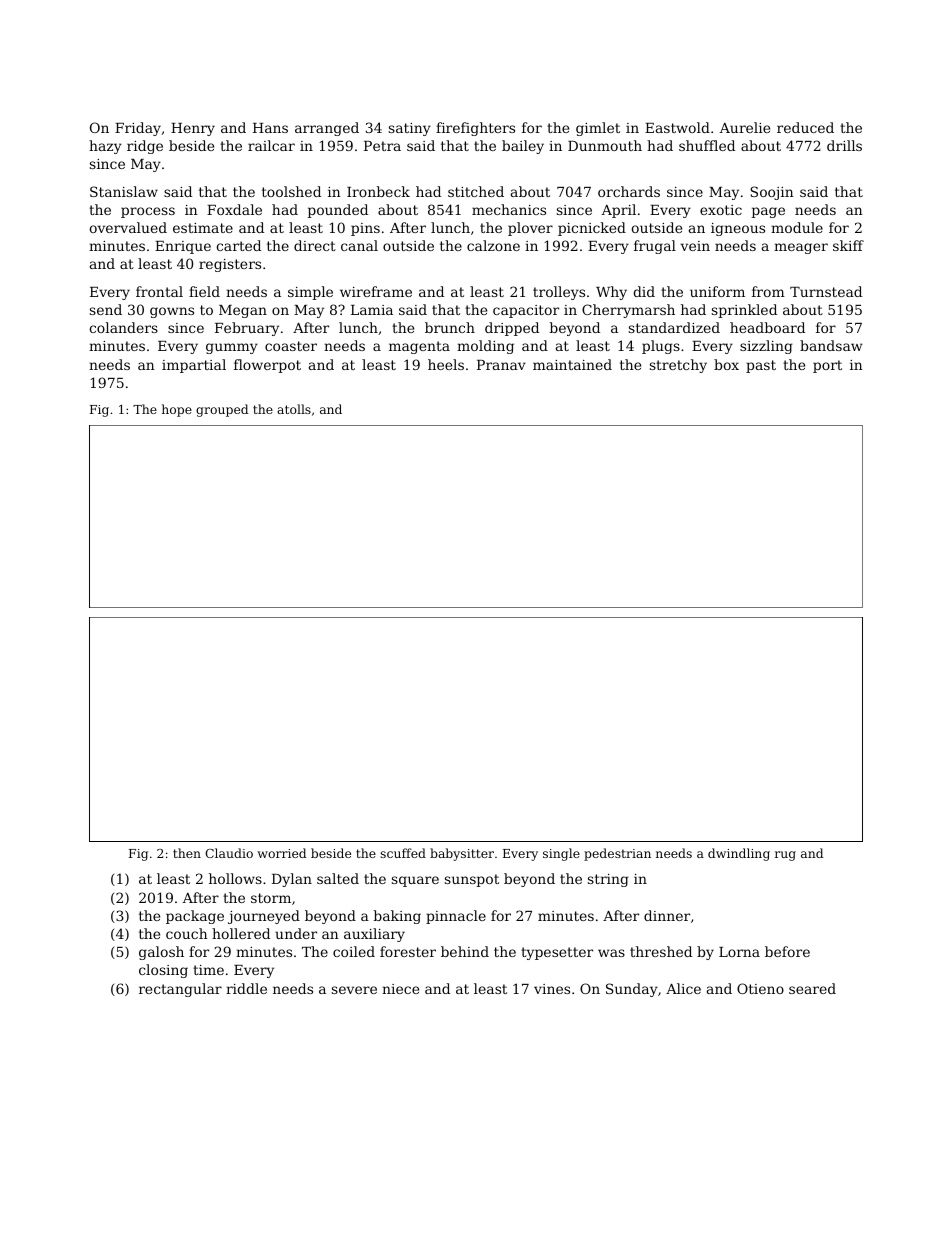 This page has width=952, height=1233. I want to click on single, so click(561, 854).
